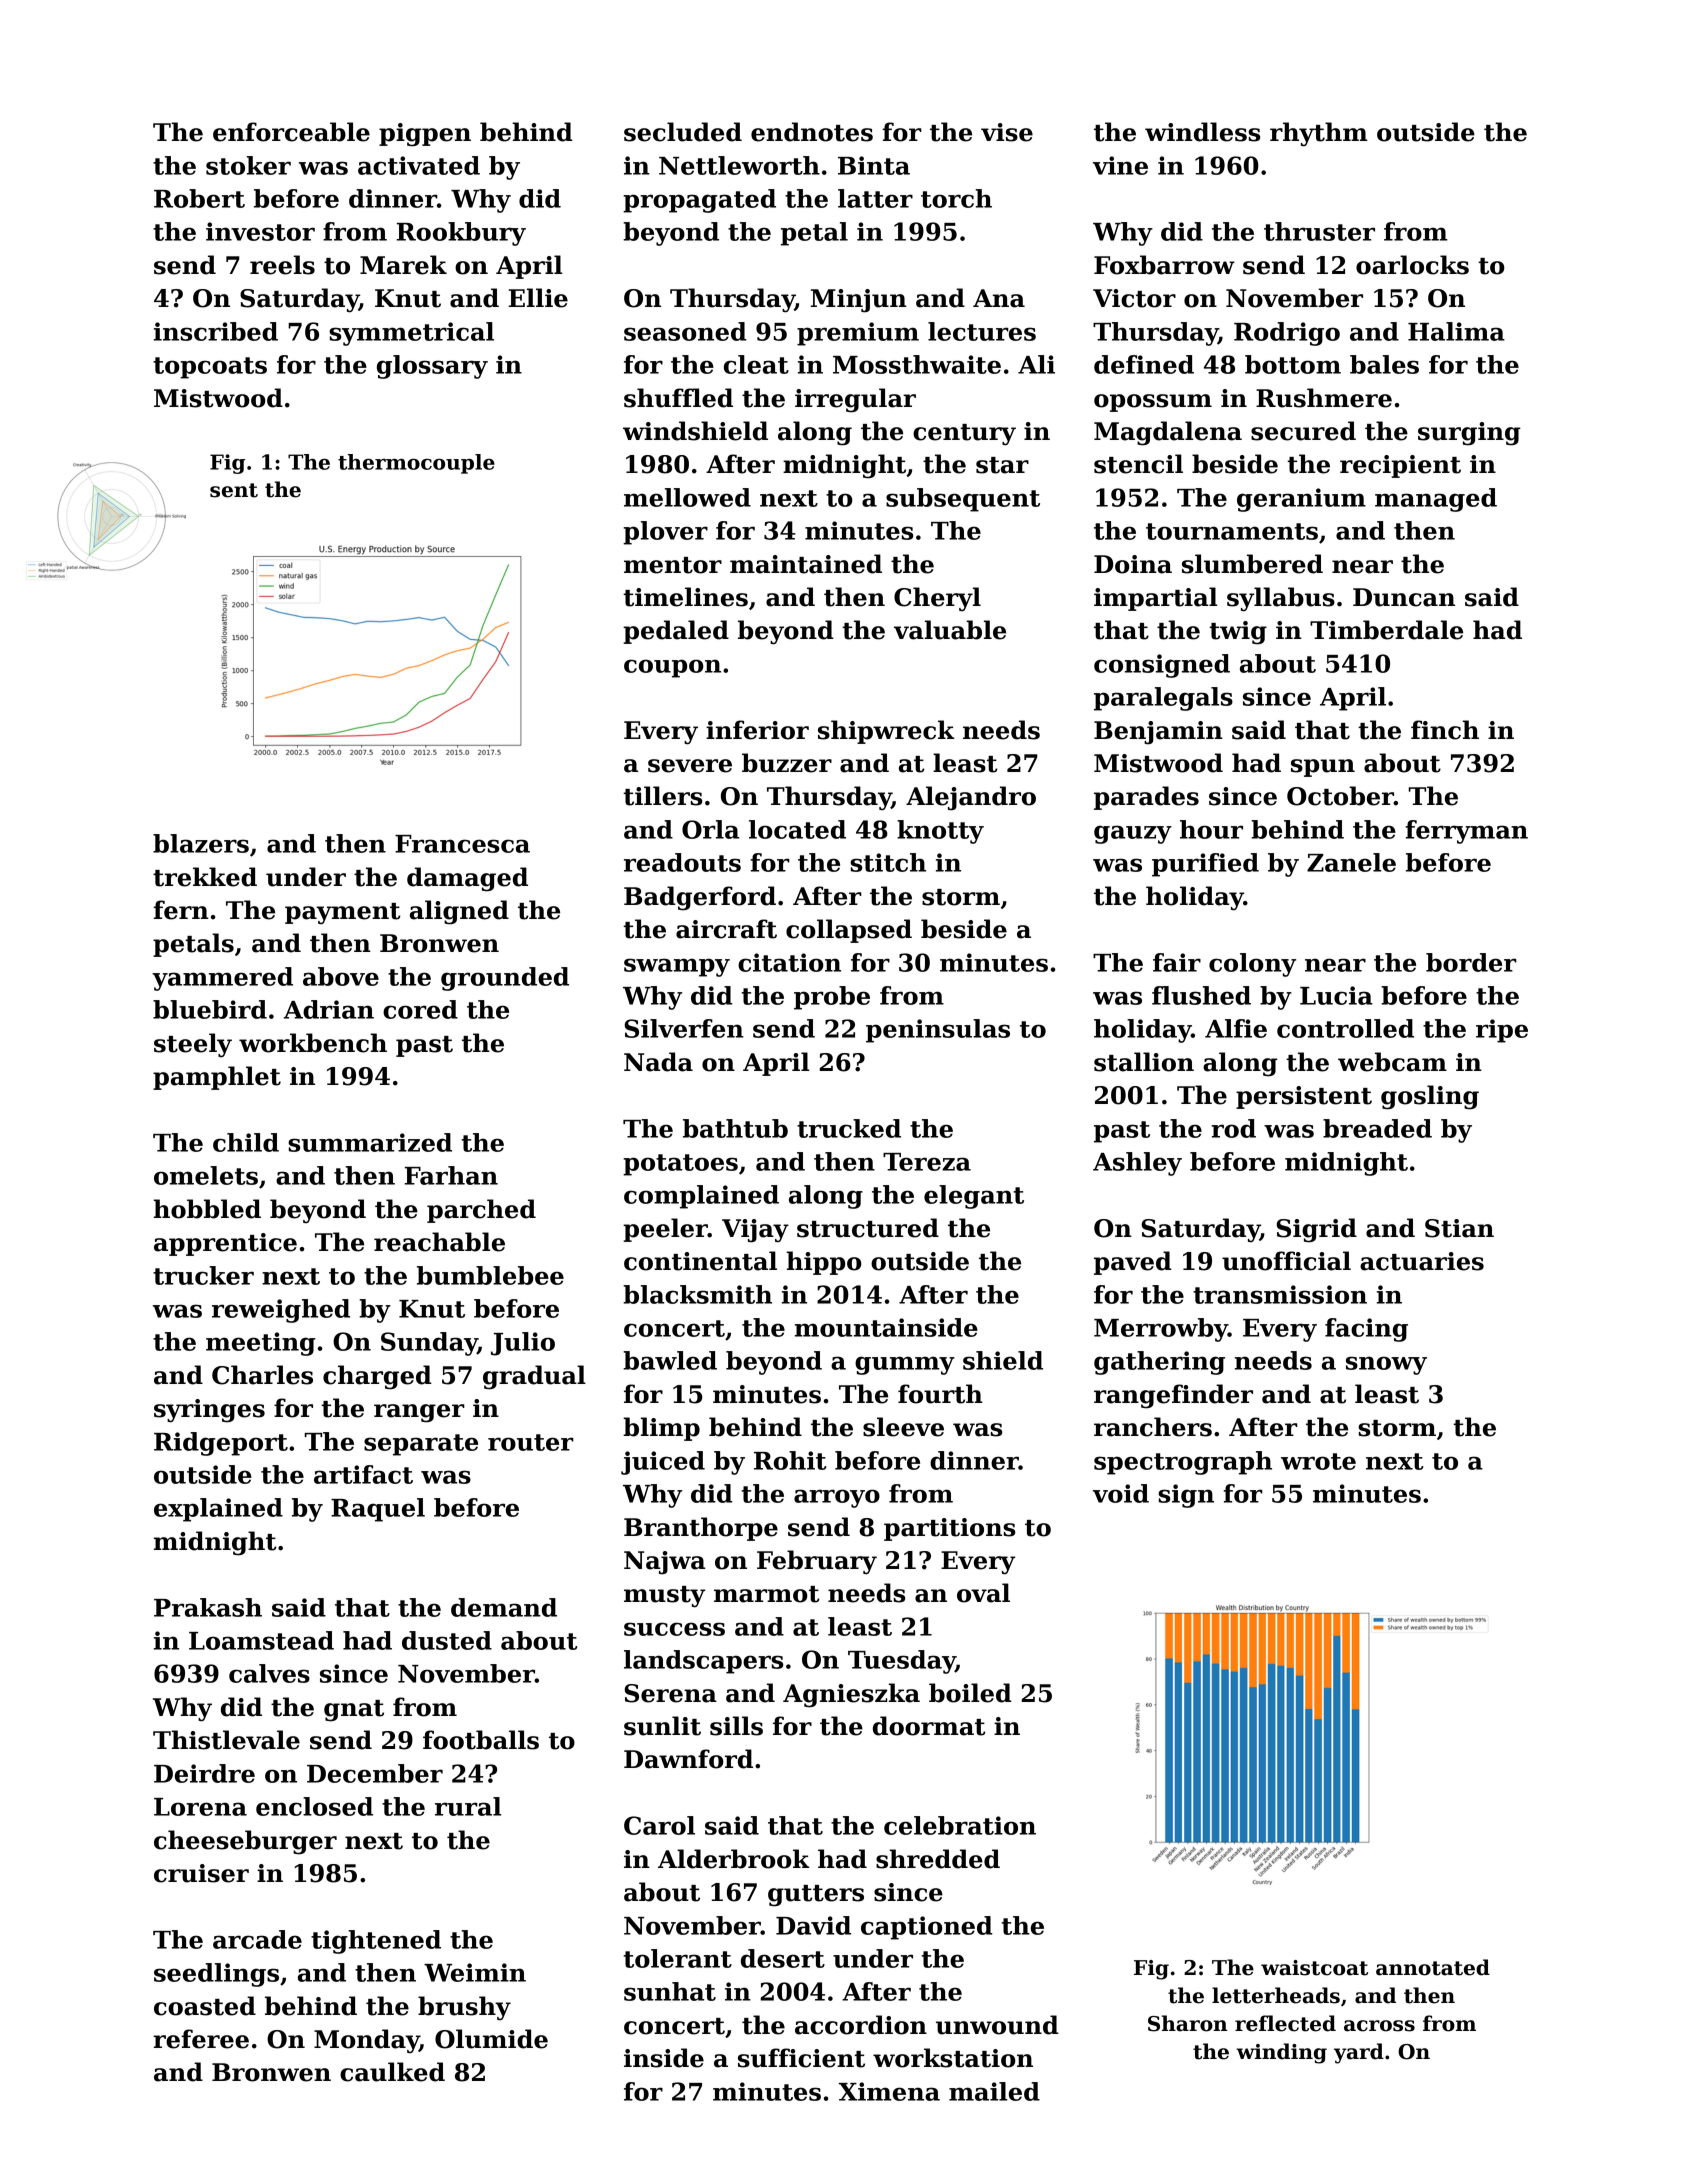 This screenshot has width=1683, height=2178. I want to click on omelets, so click(206, 1175).
